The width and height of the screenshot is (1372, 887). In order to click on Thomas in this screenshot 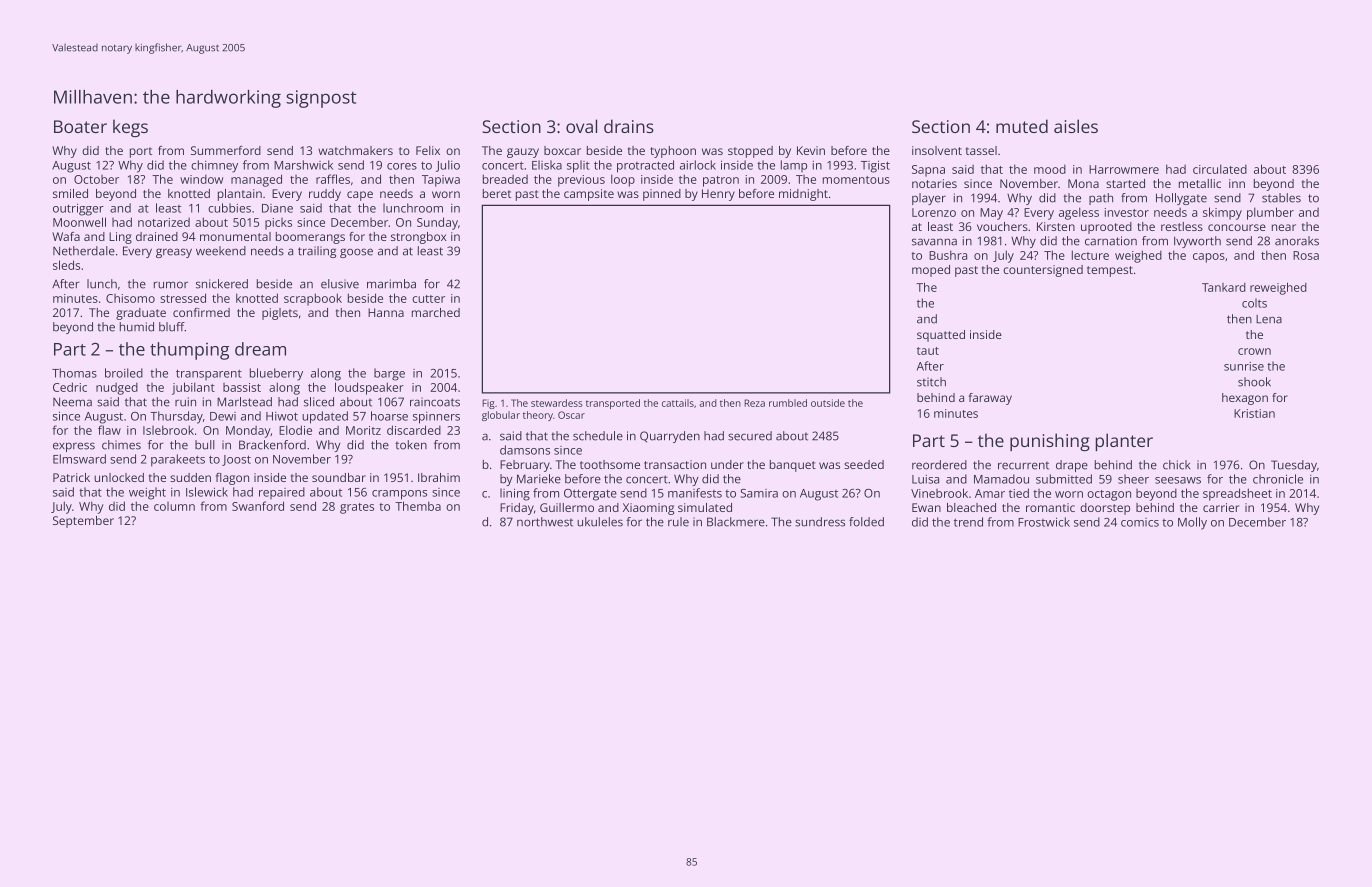, I will do `click(74, 373)`.
